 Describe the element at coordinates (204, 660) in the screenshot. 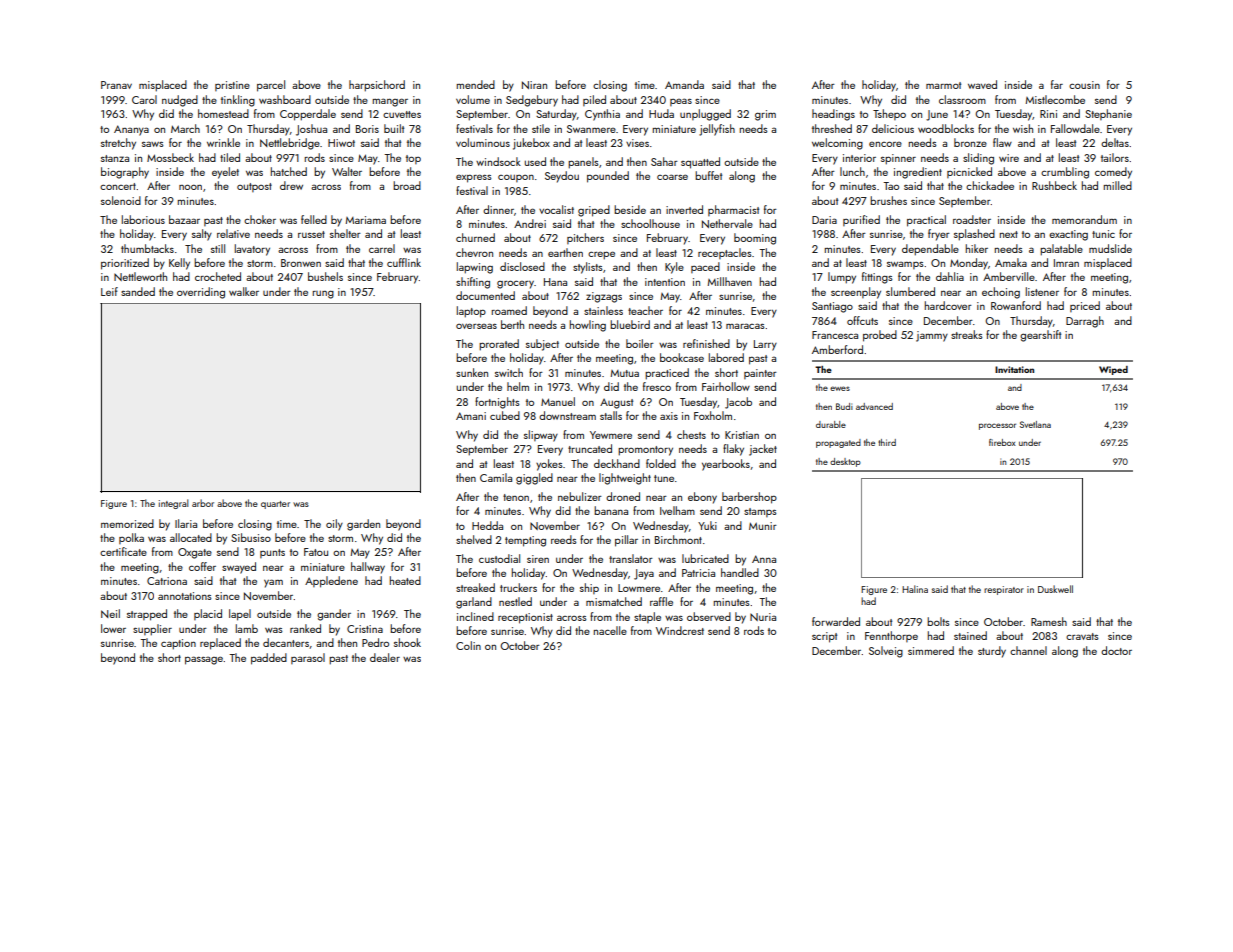

I see `passage` at that location.
